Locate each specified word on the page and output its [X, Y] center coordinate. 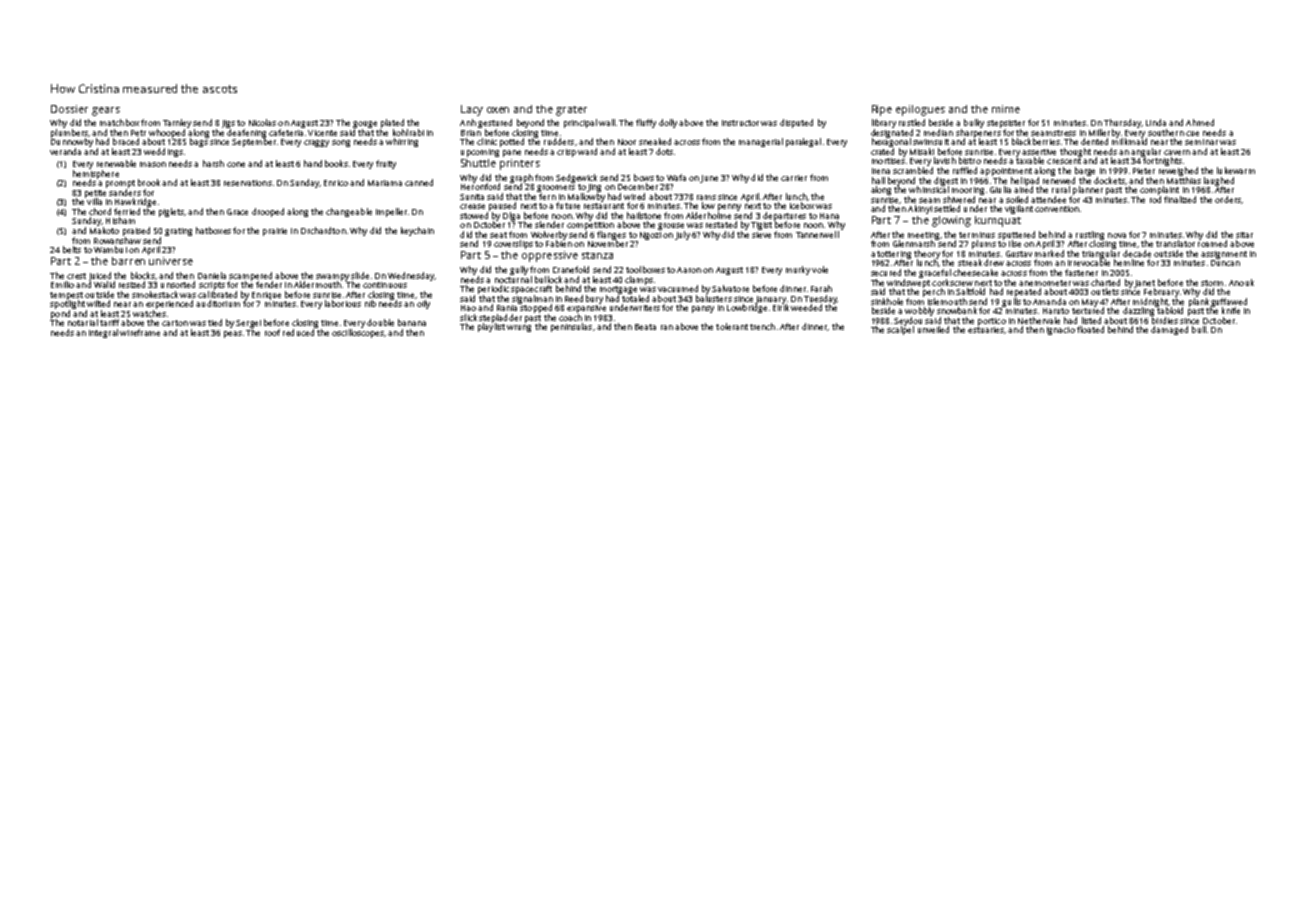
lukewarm [1236, 170]
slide [360, 275]
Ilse [1015, 243]
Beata [645, 327]
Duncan [1225, 263]
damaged [1169, 330]
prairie [275, 232]
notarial [83, 322]
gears [106, 111]
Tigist [761, 226]
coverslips [513, 244]
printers [520, 164]
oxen [498, 110]
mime [1006, 109]
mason [153, 164]
